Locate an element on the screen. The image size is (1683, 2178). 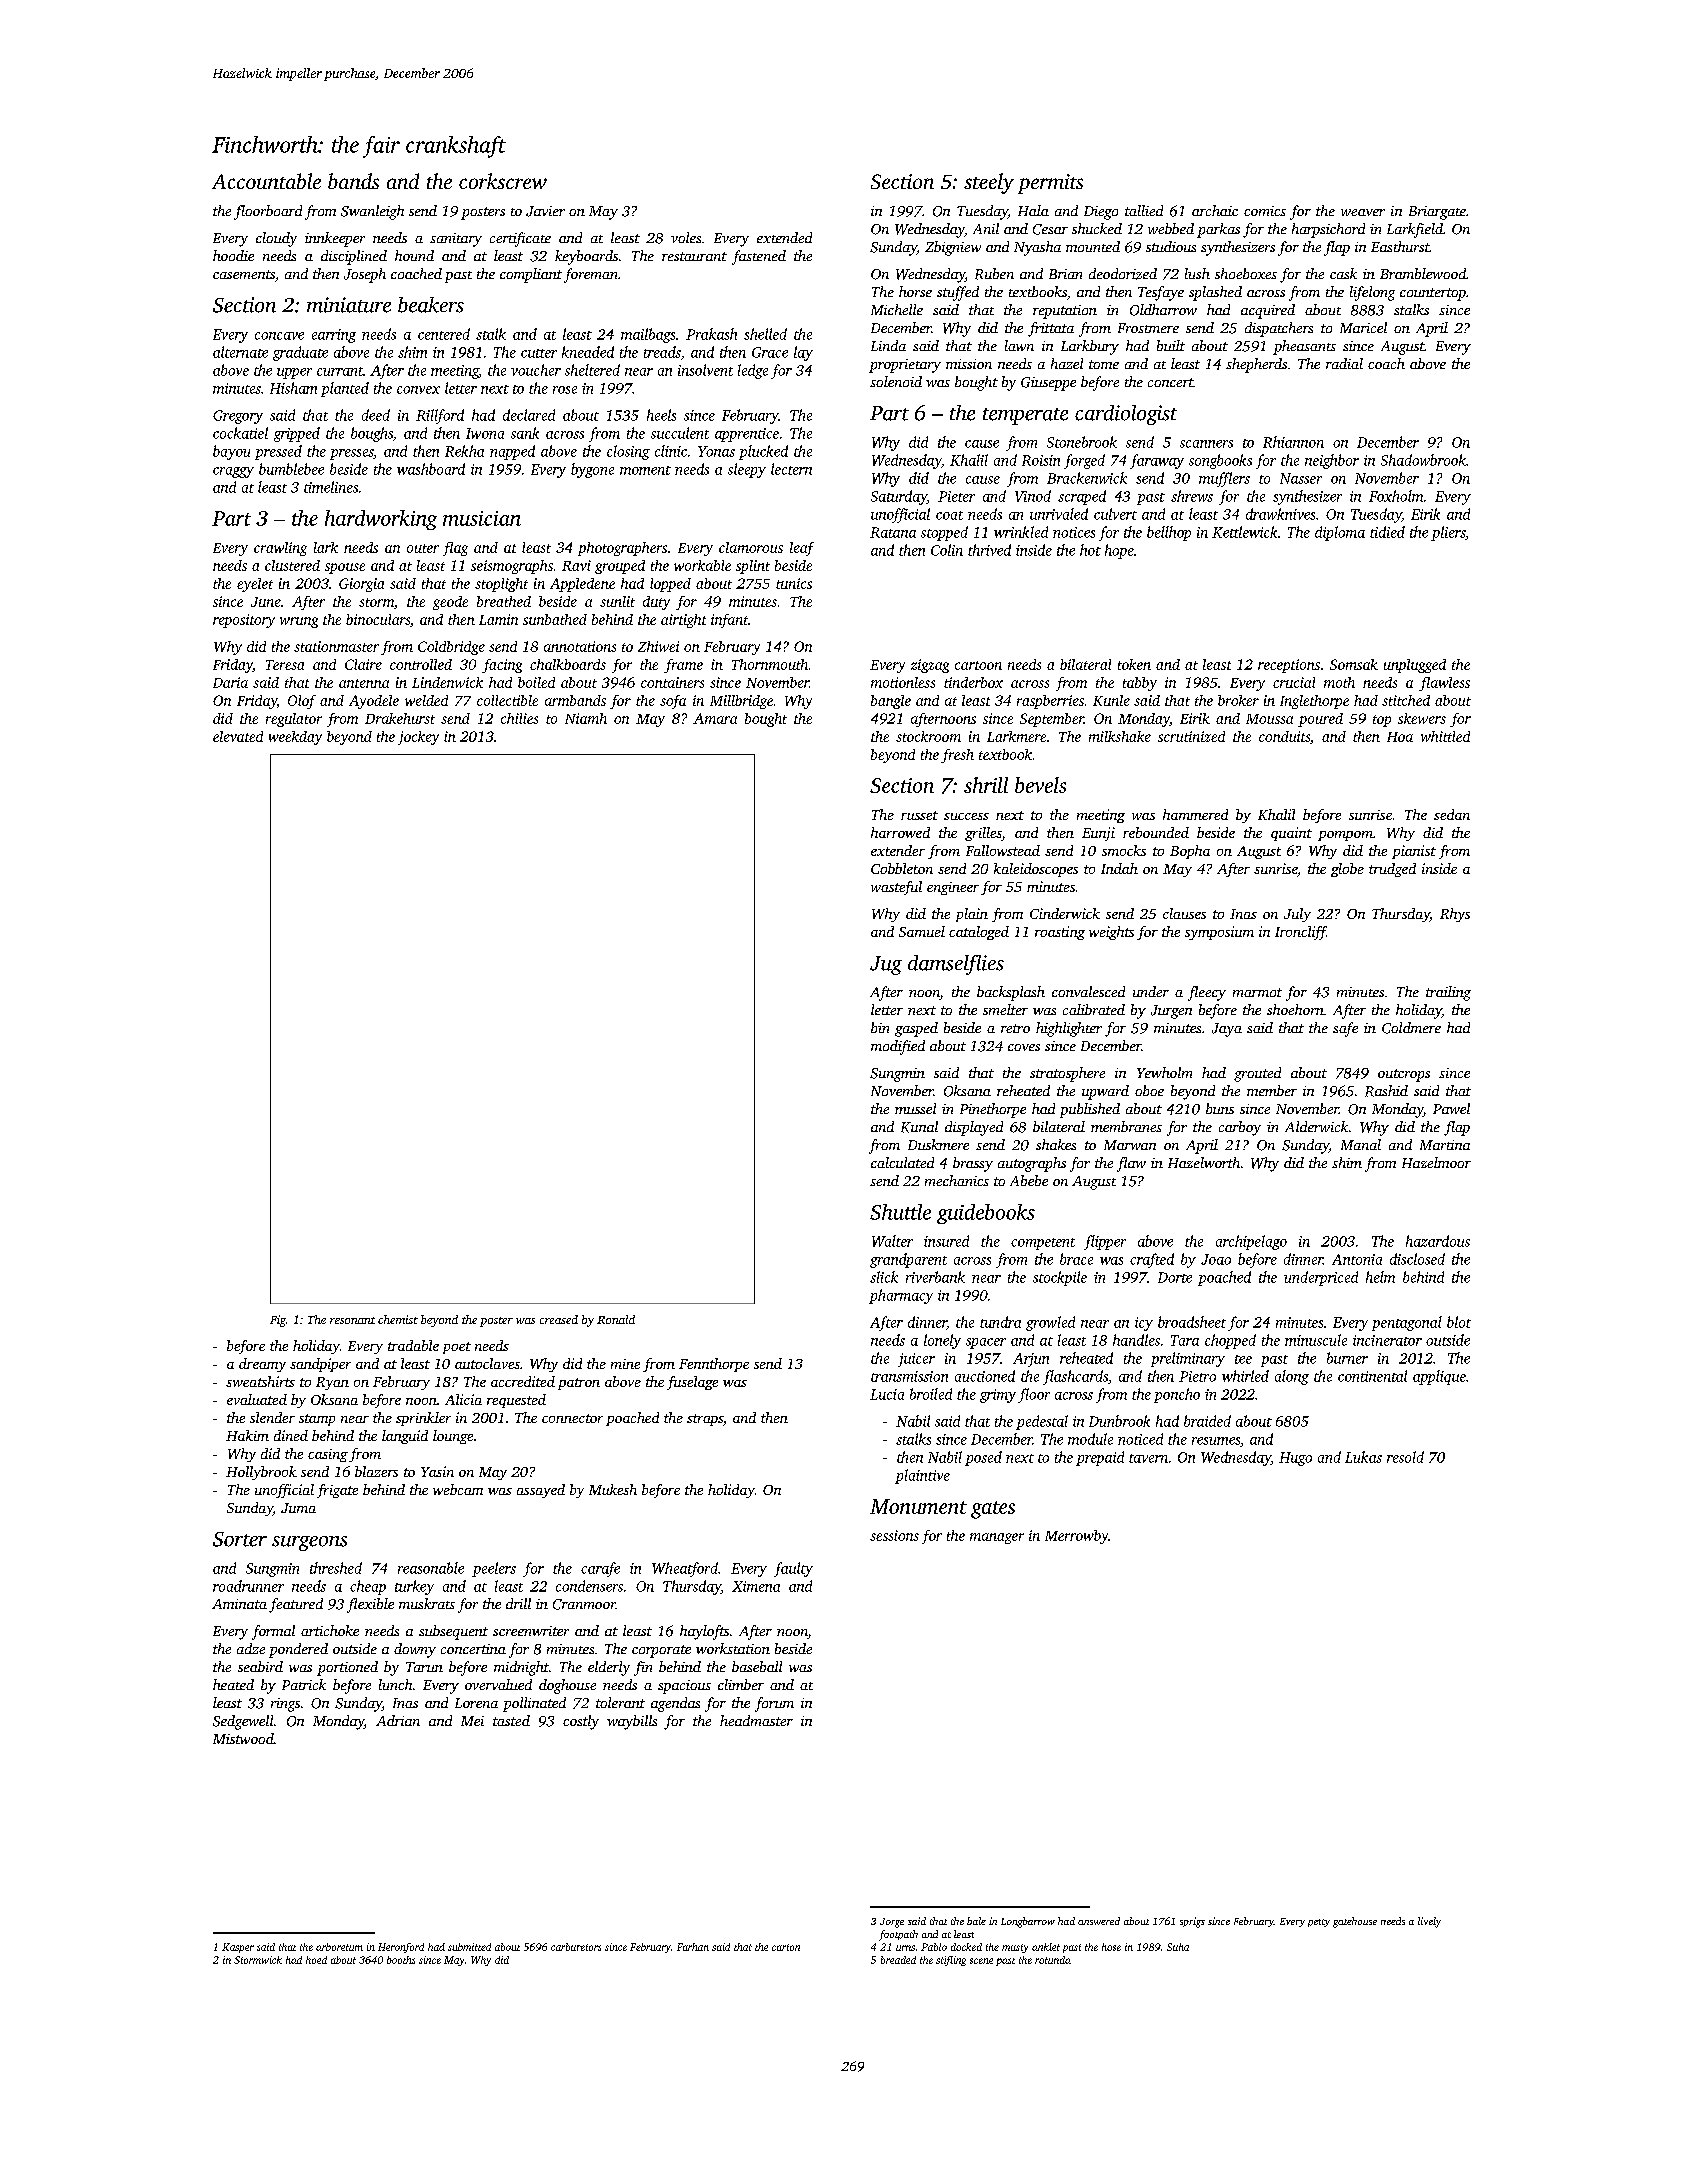
crafted is located at coordinates (1152, 1260).
